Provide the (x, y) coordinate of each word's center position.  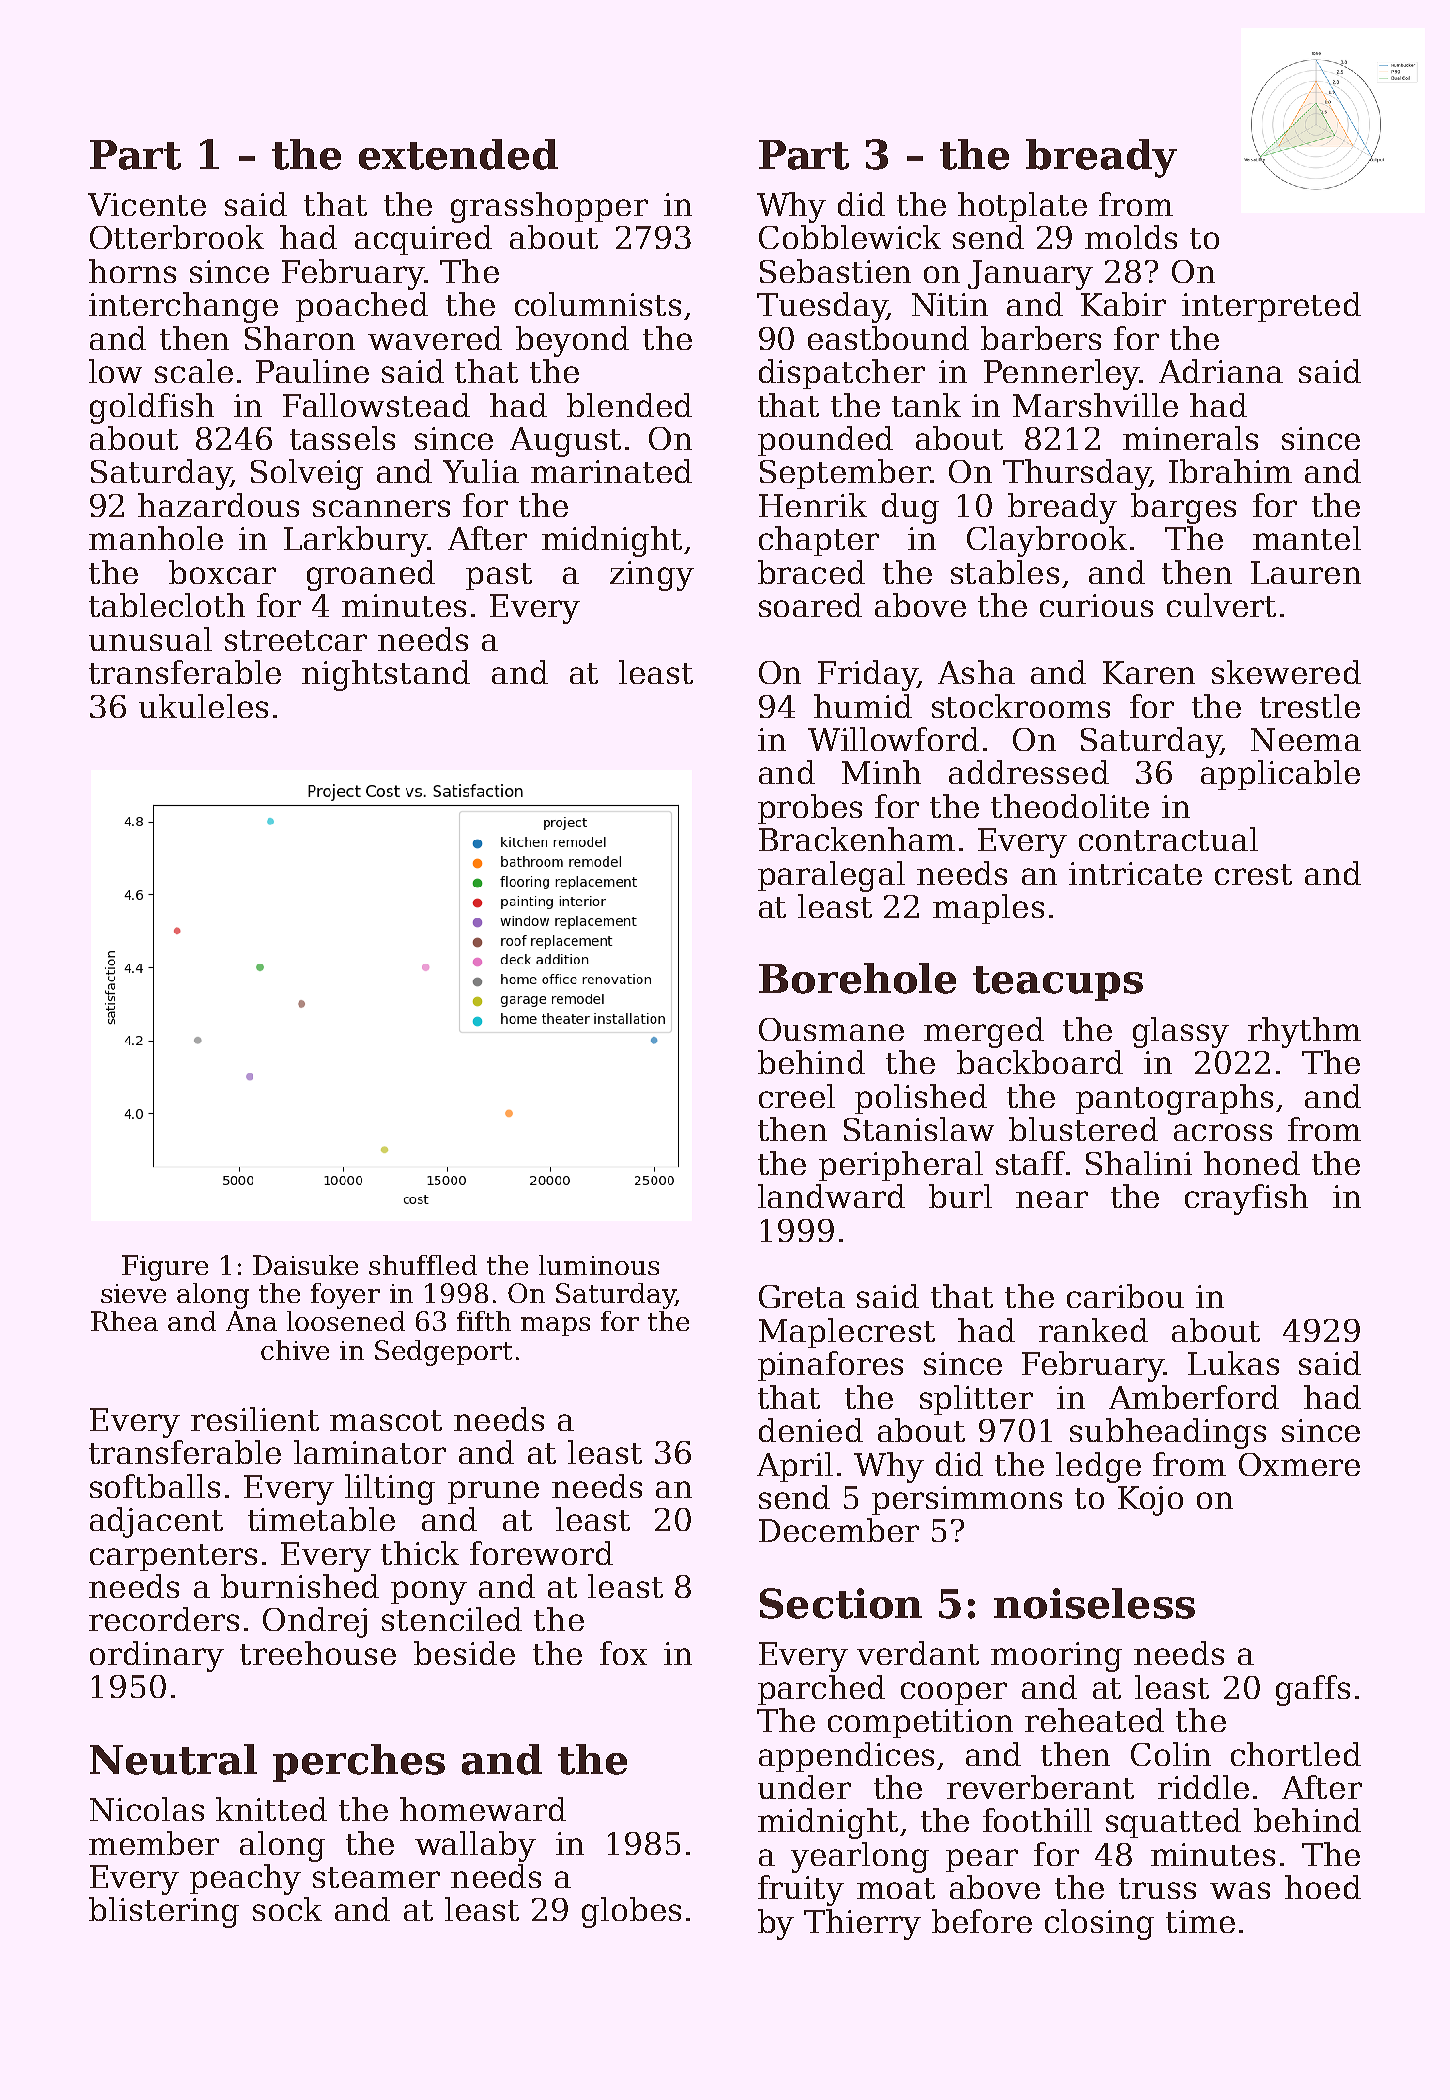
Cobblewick (850, 237)
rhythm (1304, 1032)
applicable (1280, 775)
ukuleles (203, 706)
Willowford (893, 739)
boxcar (222, 572)
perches (359, 1763)
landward (831, 1196)
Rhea (124, 1321)
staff (1030, 1163)
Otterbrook (177, 237)
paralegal (831, 876)
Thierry (862, 1924)
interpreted (1271, 307)
